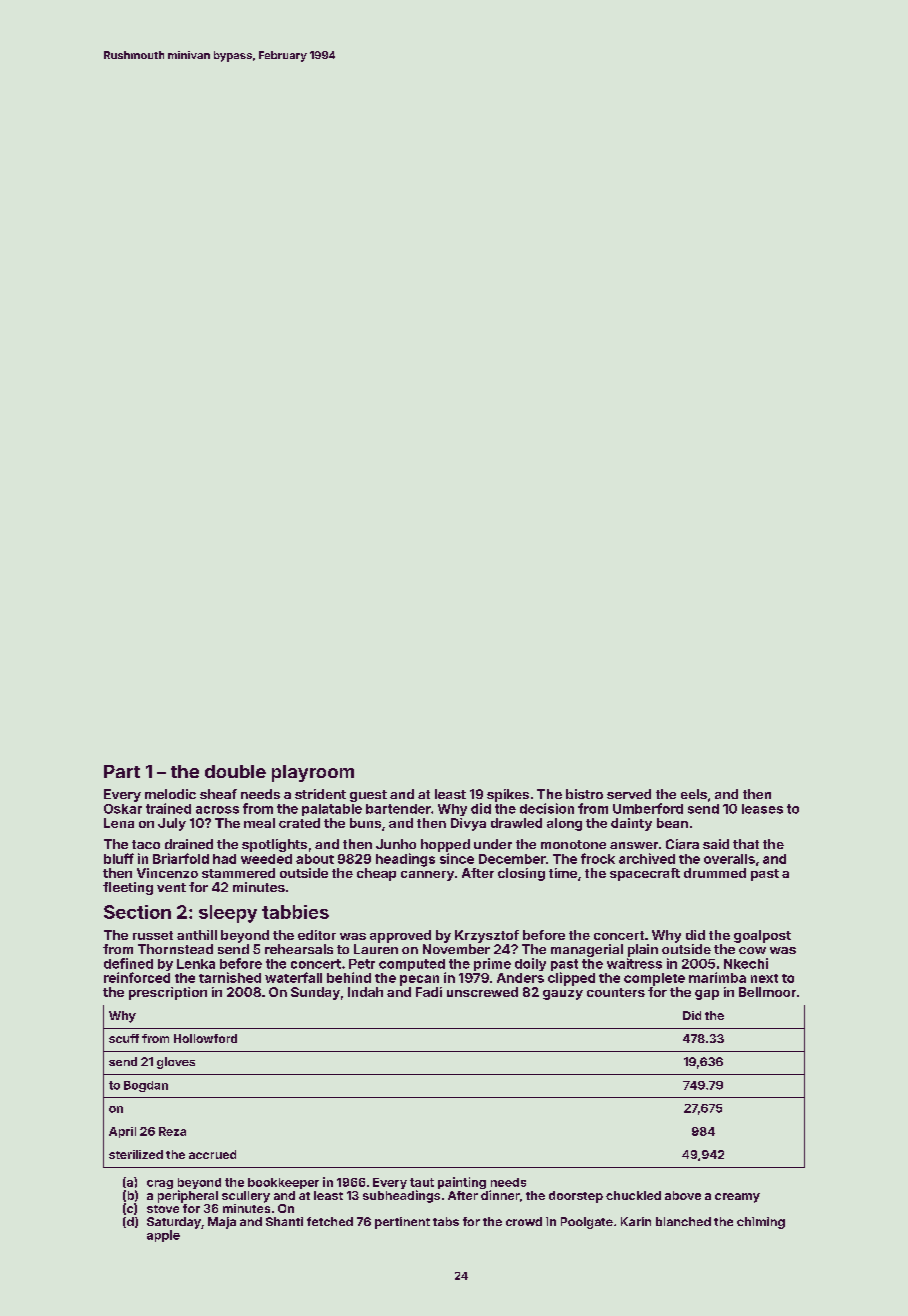  I want to click on closing, so click(521, 874).
